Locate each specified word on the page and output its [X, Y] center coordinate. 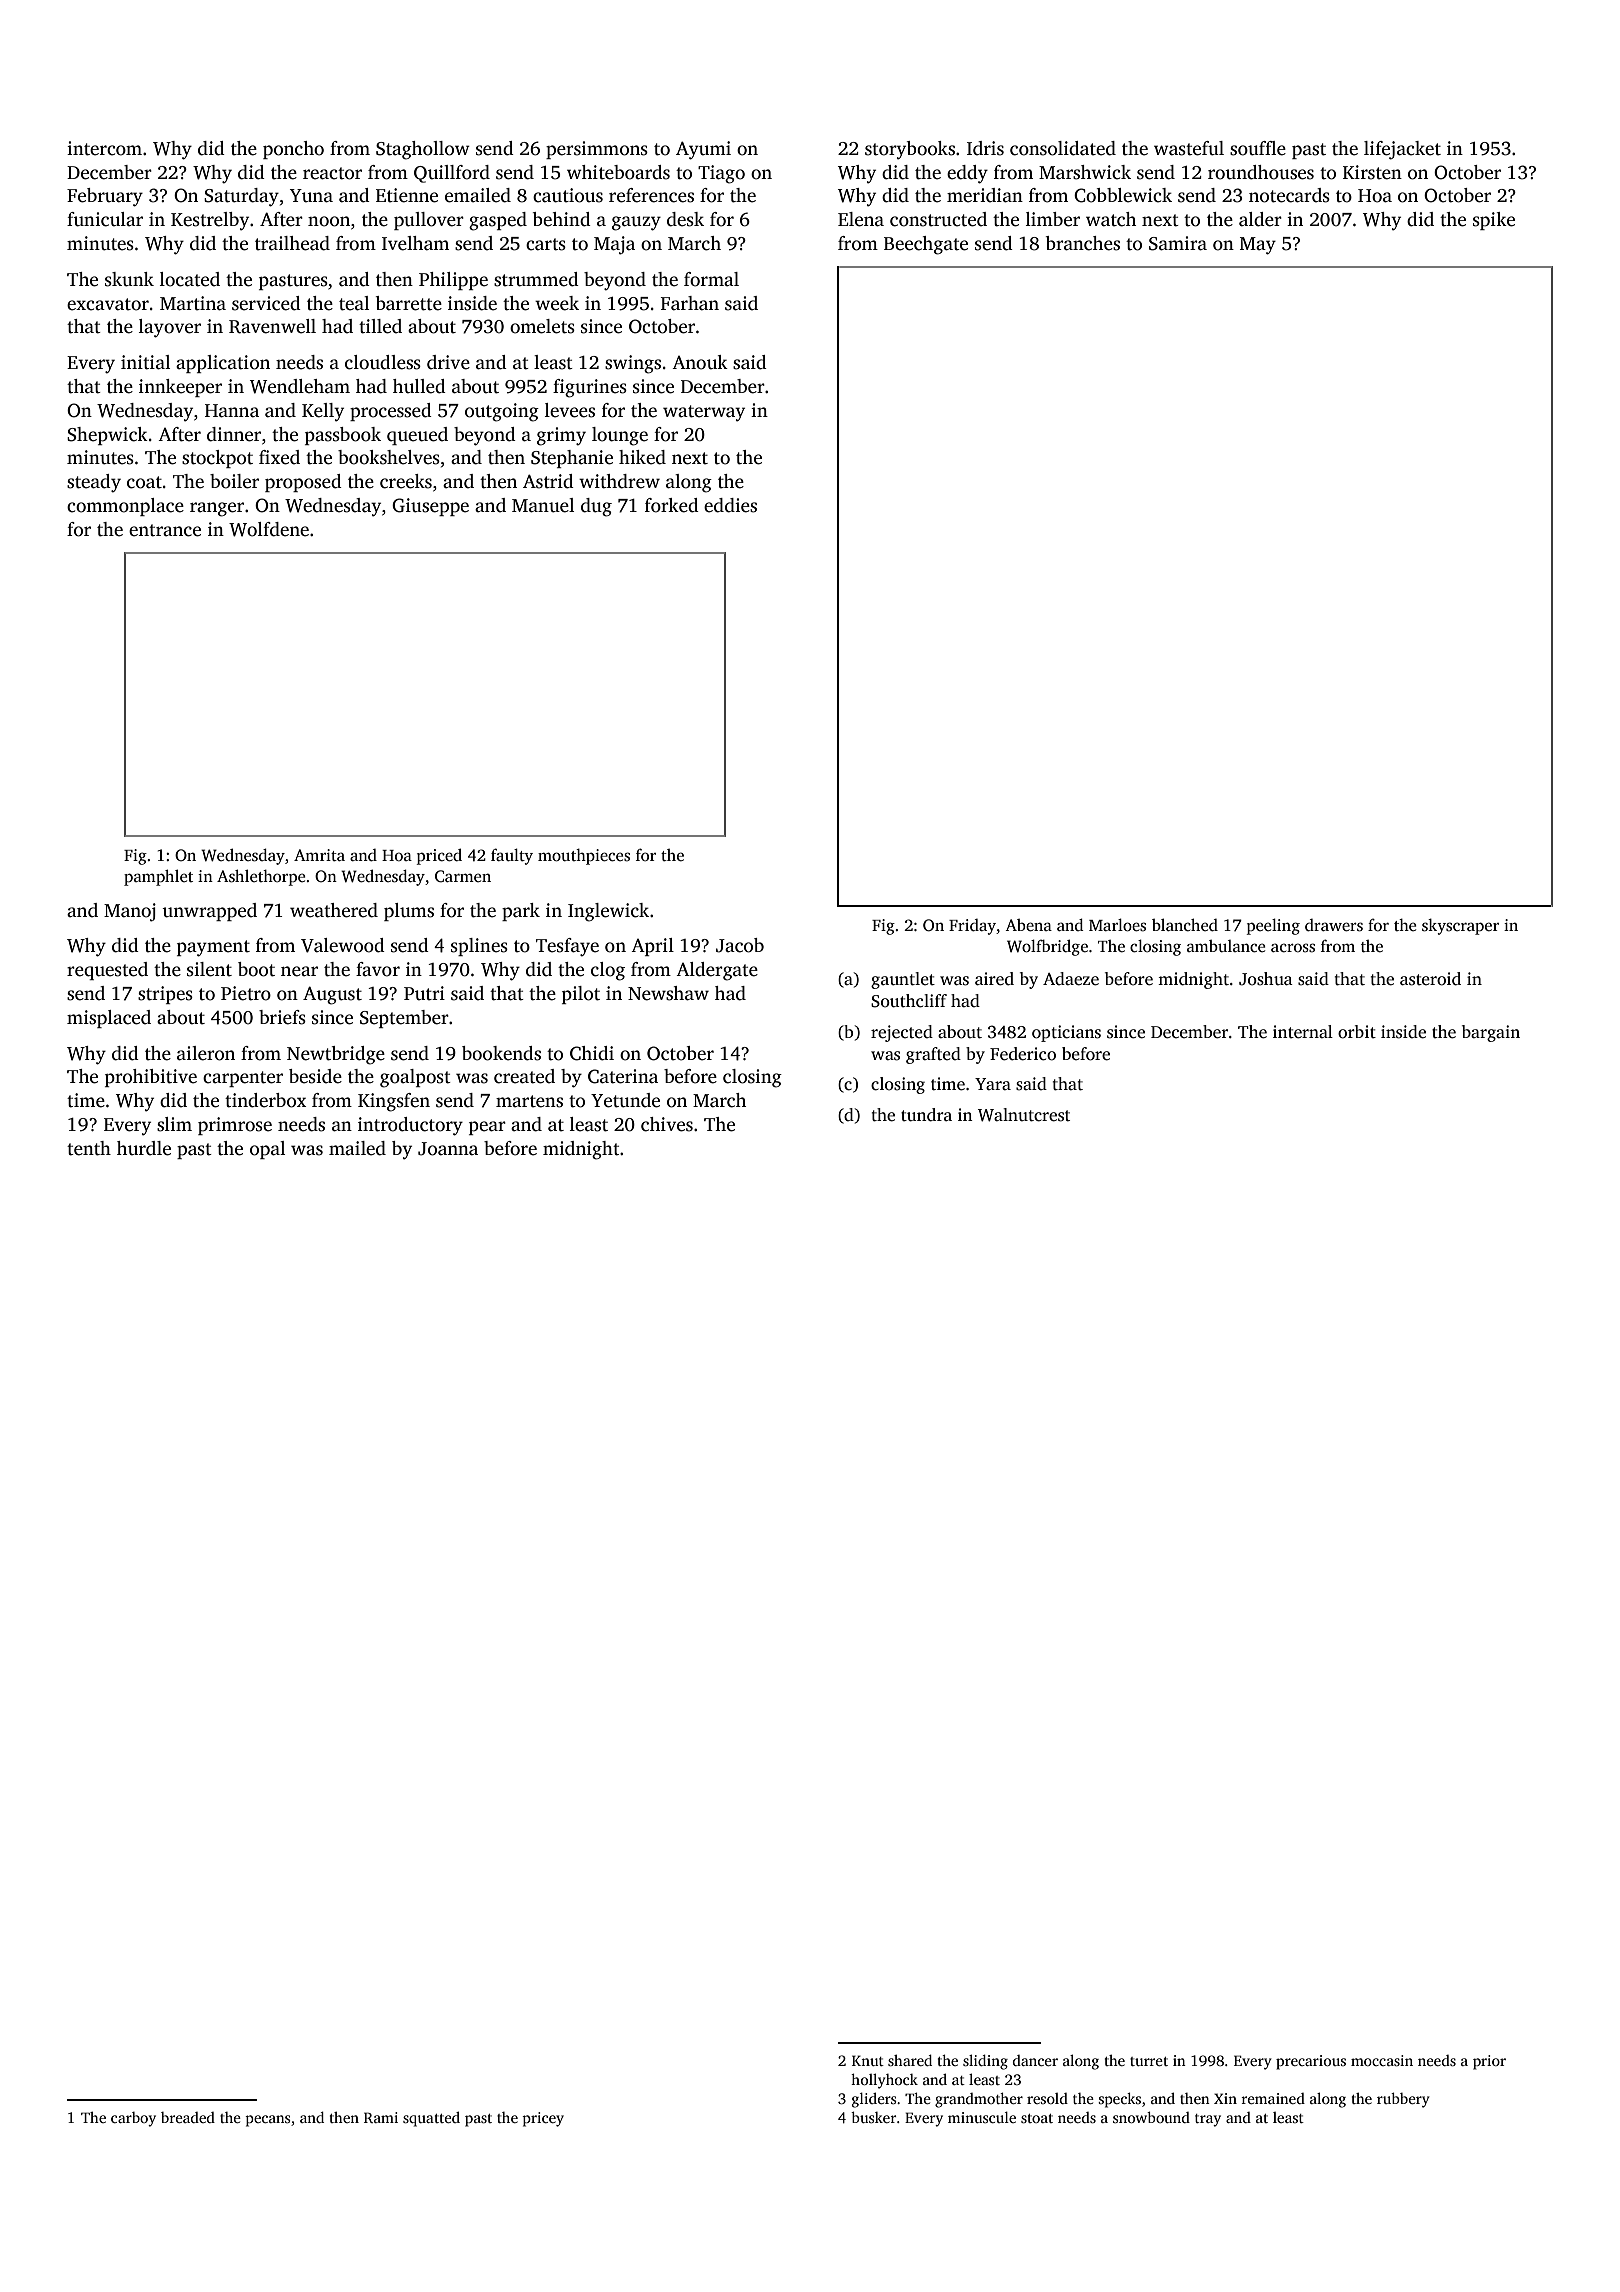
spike [1494, 221]
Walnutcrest [1024, 1115]
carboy [133, 2119]
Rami [381, 2117]
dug [596, 507]
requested [107, 971]
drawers [1334, 925]
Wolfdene [269, 529]
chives [667, 1124]
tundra [926, 1115]
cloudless [383, 362]
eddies [730, 505]
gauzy [636, 223]
